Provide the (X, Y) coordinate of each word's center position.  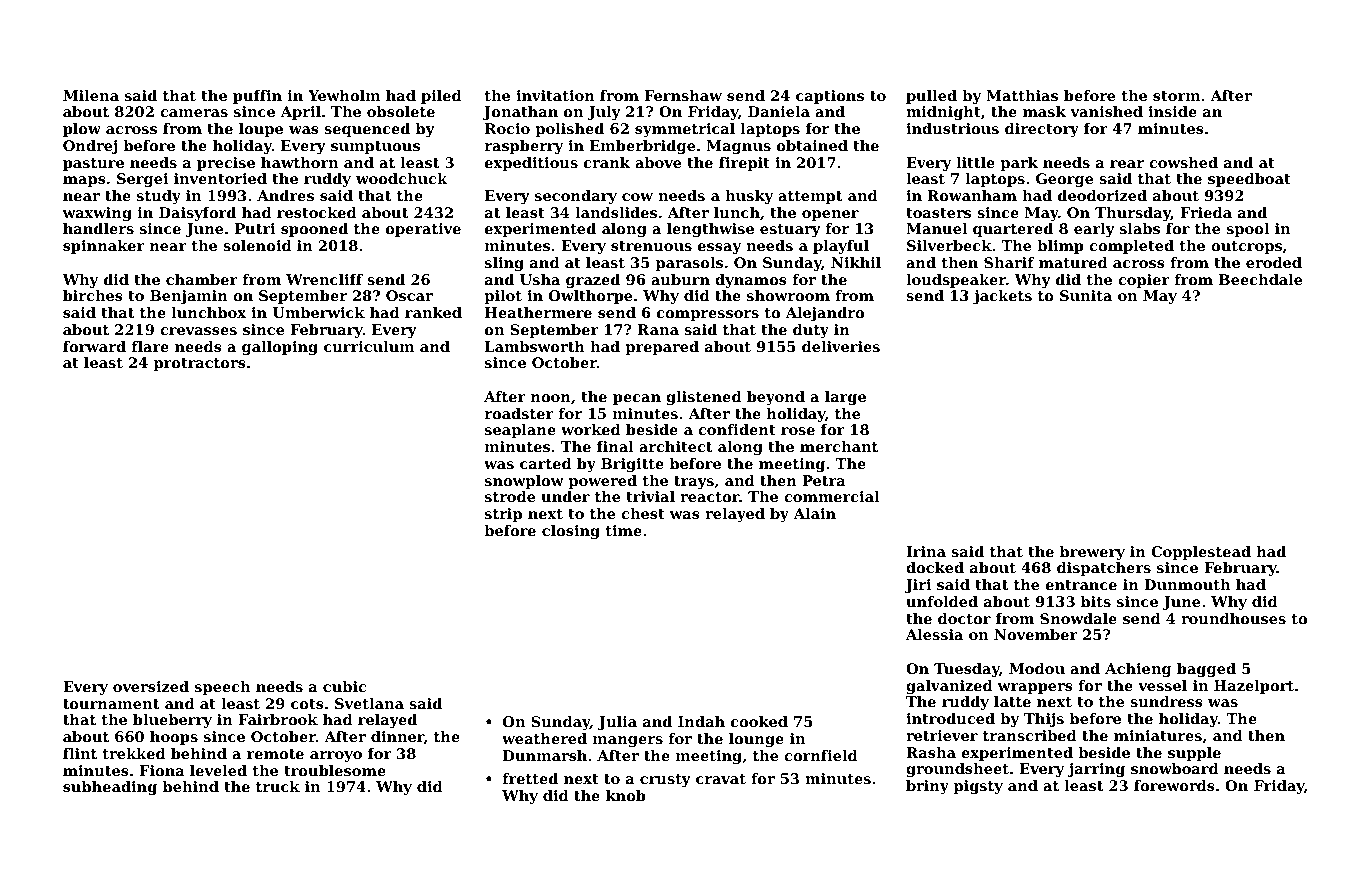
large (845, 398)
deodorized (1102, 195)
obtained (812, 145)
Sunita (1086, 295)
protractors (200, 364)
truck (278, 786)
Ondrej (90, 147)
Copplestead (1201, 553)
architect (676, 446)
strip (503, 515)
